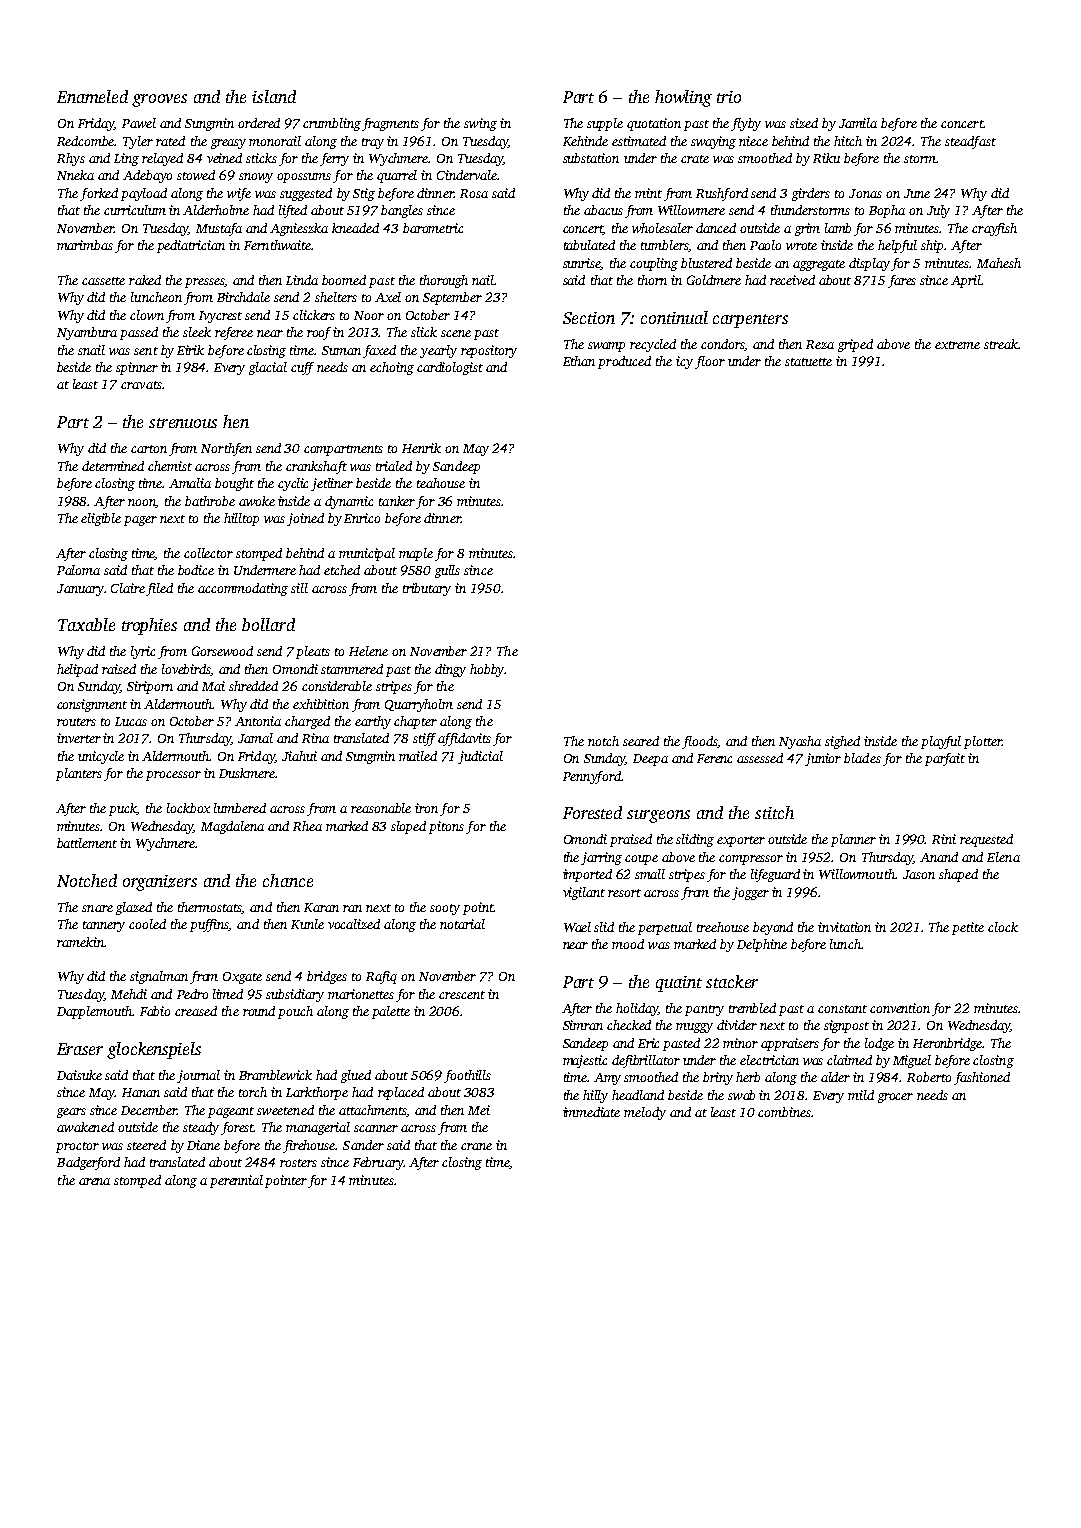  I want to click on seared, so click(641, 741).
